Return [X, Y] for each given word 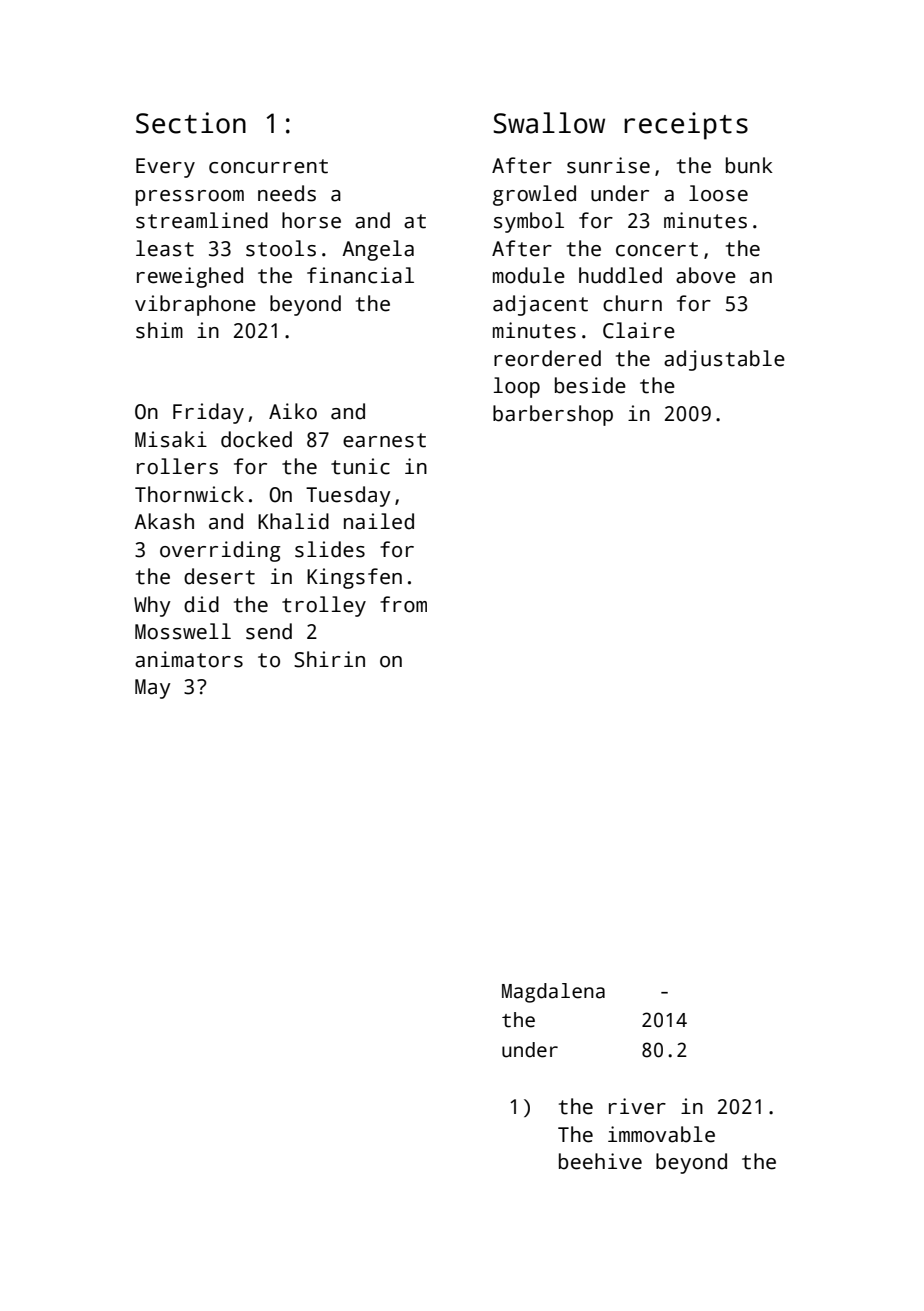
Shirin [329, 659]
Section [191, 123]
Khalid [293, 521]
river [637, 1106]
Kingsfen [354, 578]
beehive [600, 1161]
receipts [686, 126]
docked [256, 439]
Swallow [549, 123]
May [153, 689]
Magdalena [553, 993]
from [403, 604]
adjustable [724, 360]
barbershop [553, 415]
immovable [661, 1134]
